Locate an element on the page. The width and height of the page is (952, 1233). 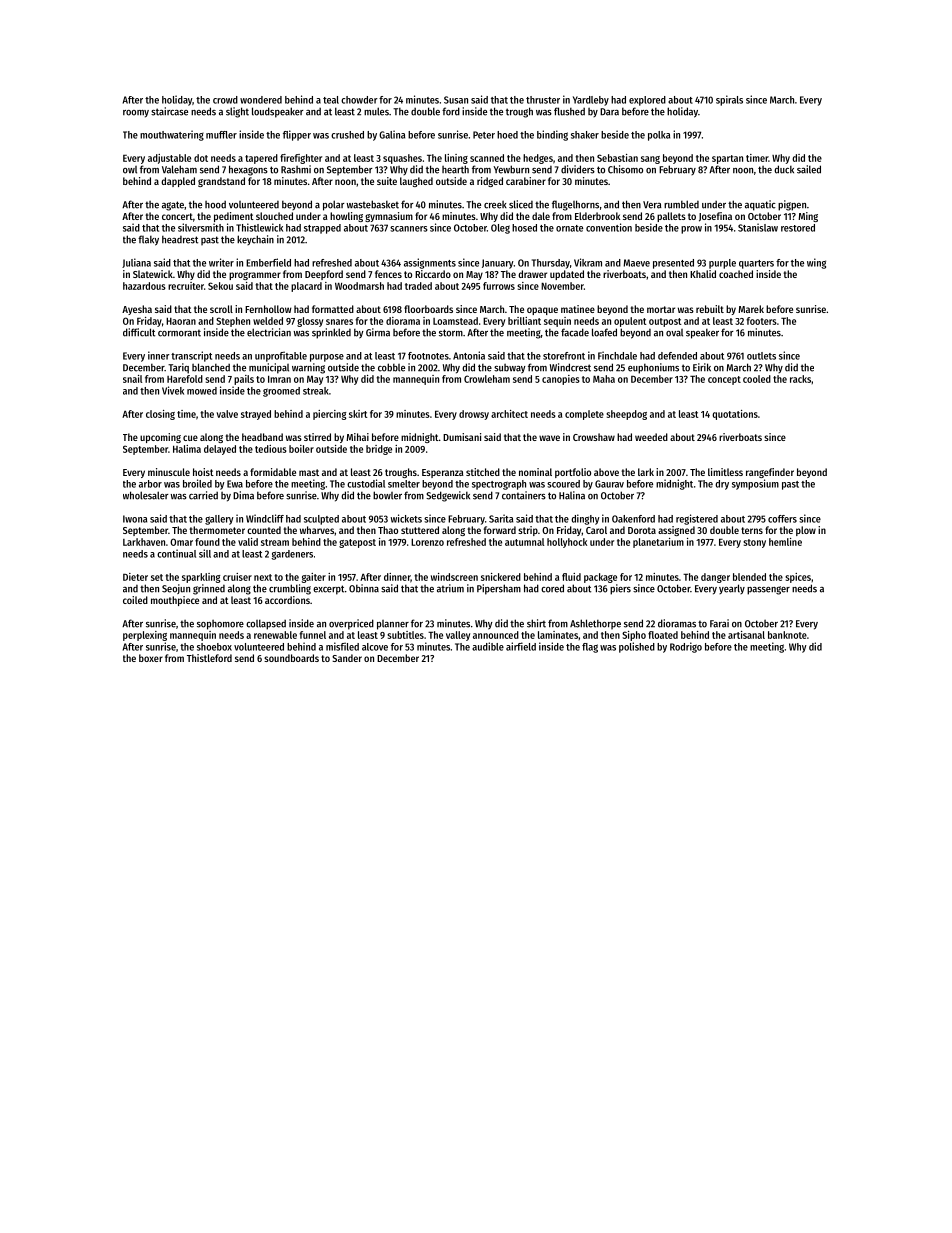
hosed is located at coordinates (524, 228).
